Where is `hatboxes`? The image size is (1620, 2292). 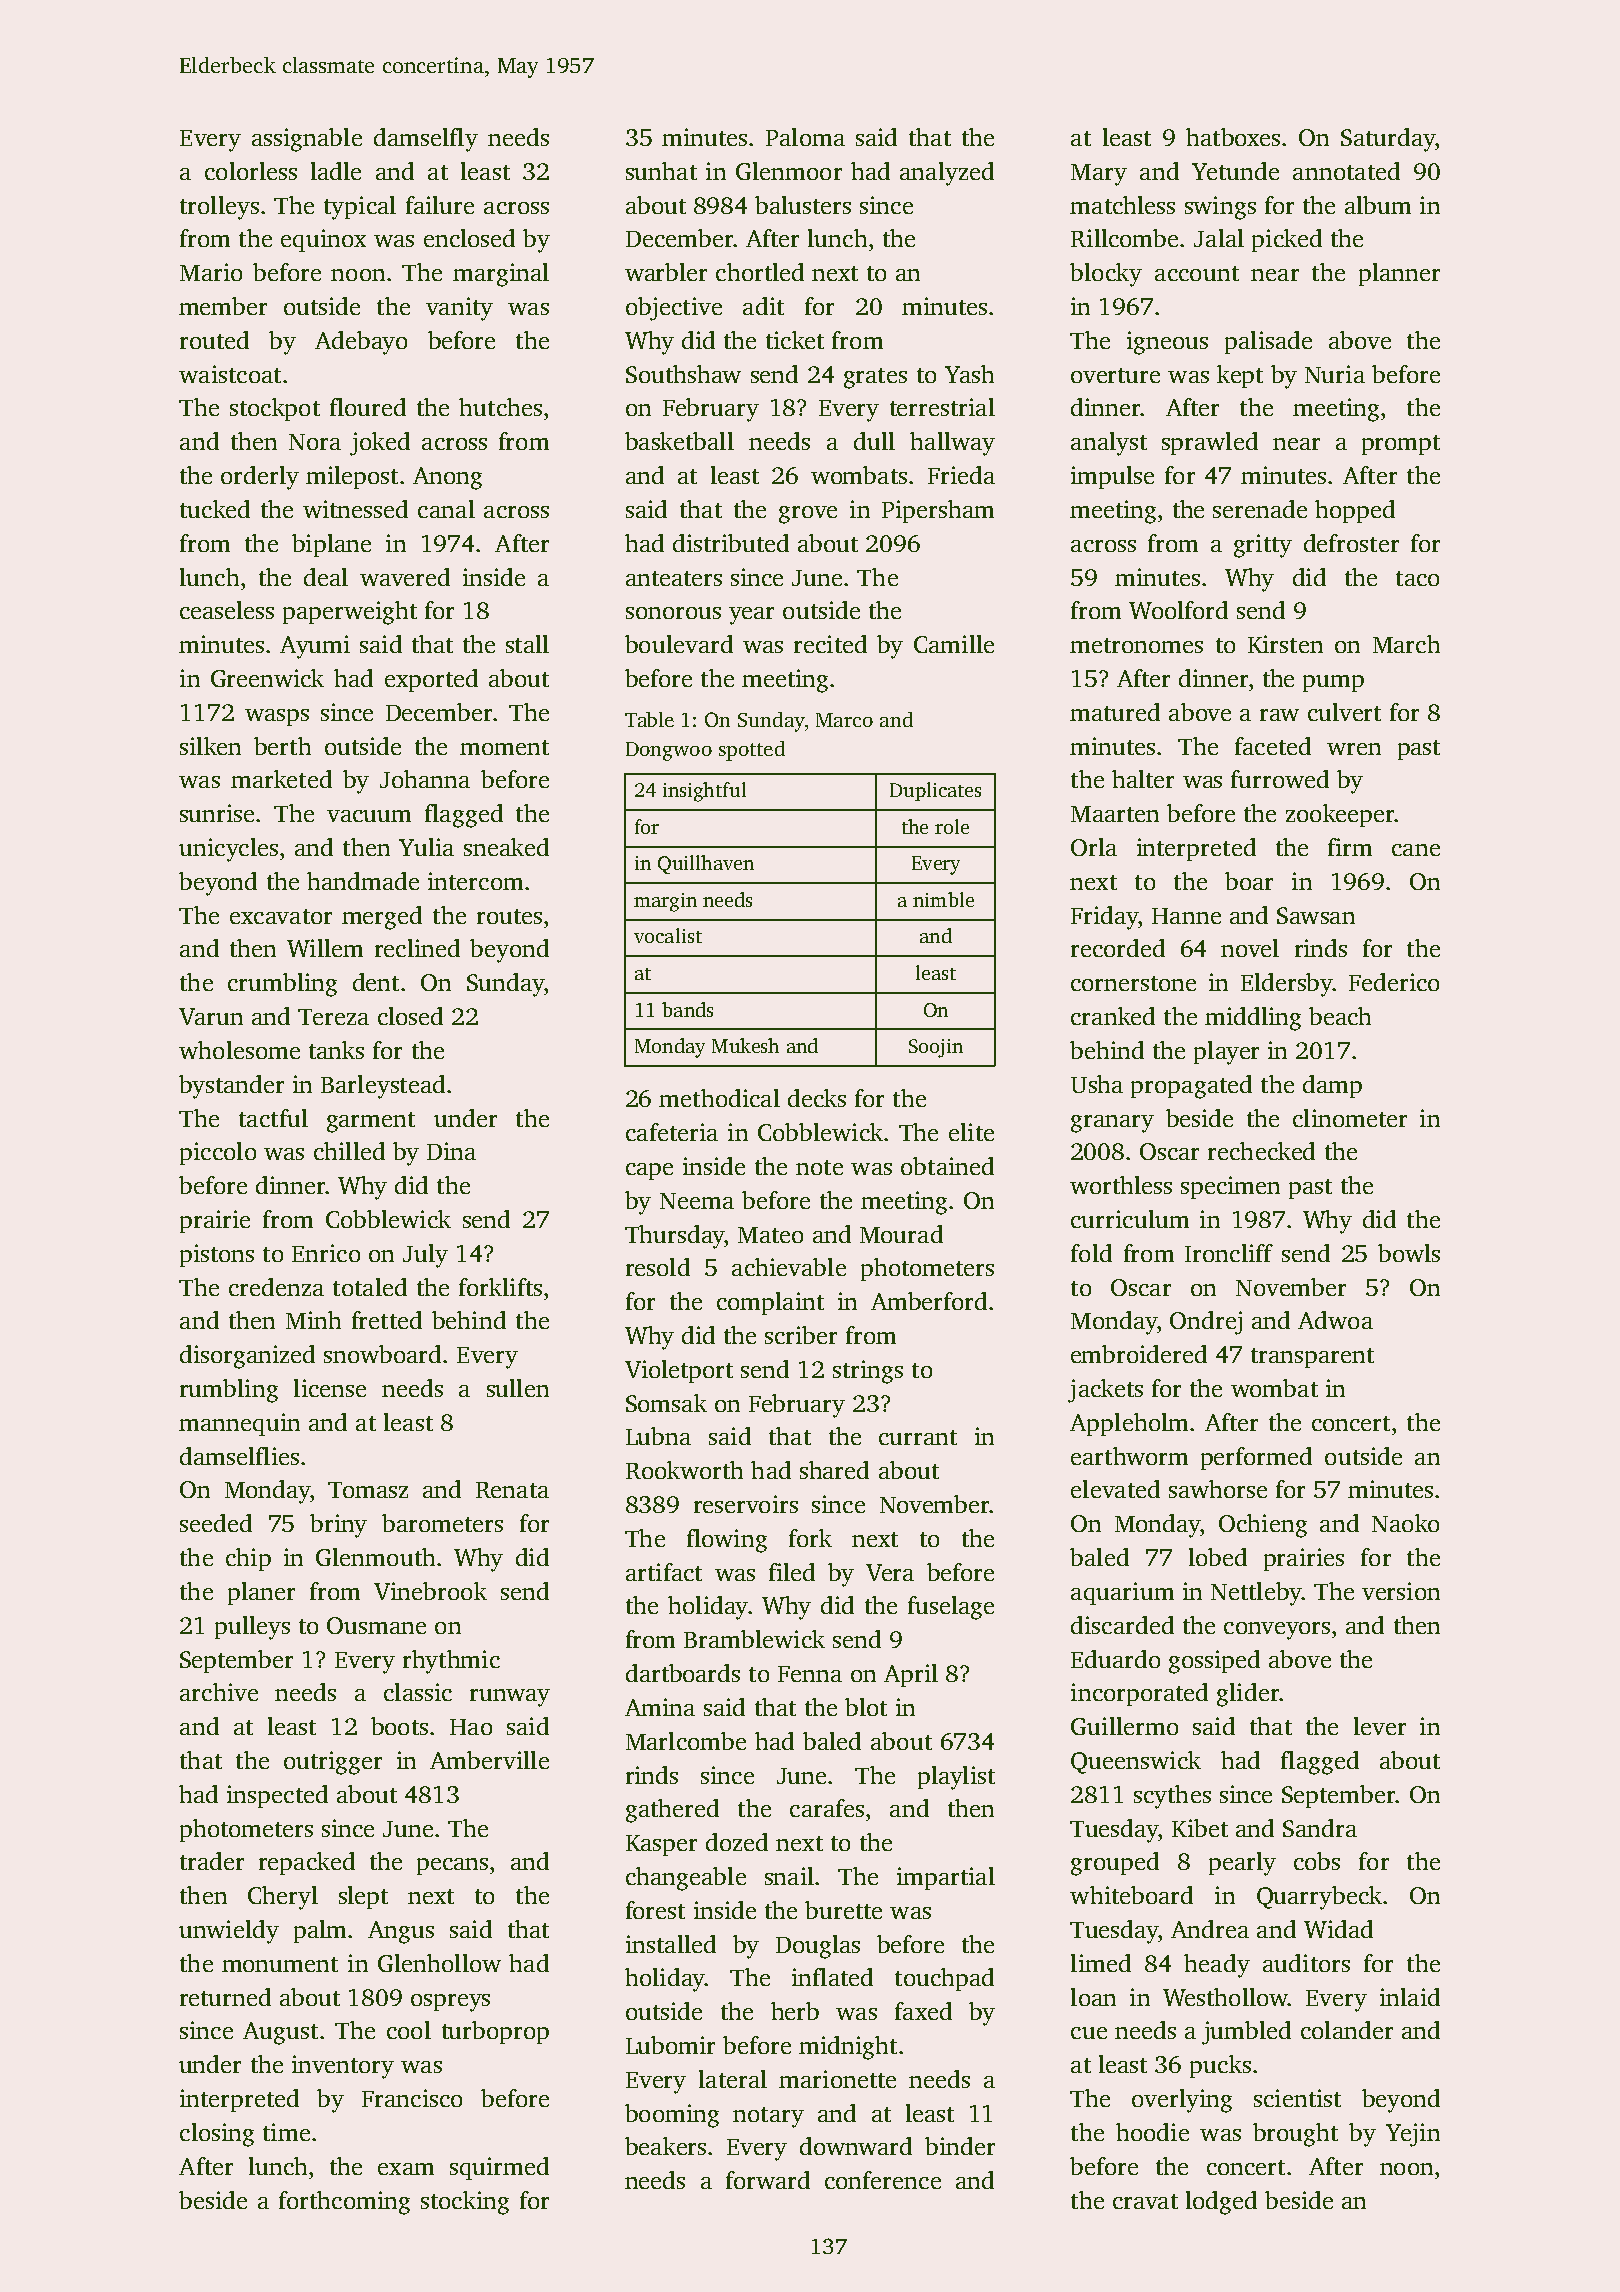
hatboxes is located at coordinates (1233, 137).
